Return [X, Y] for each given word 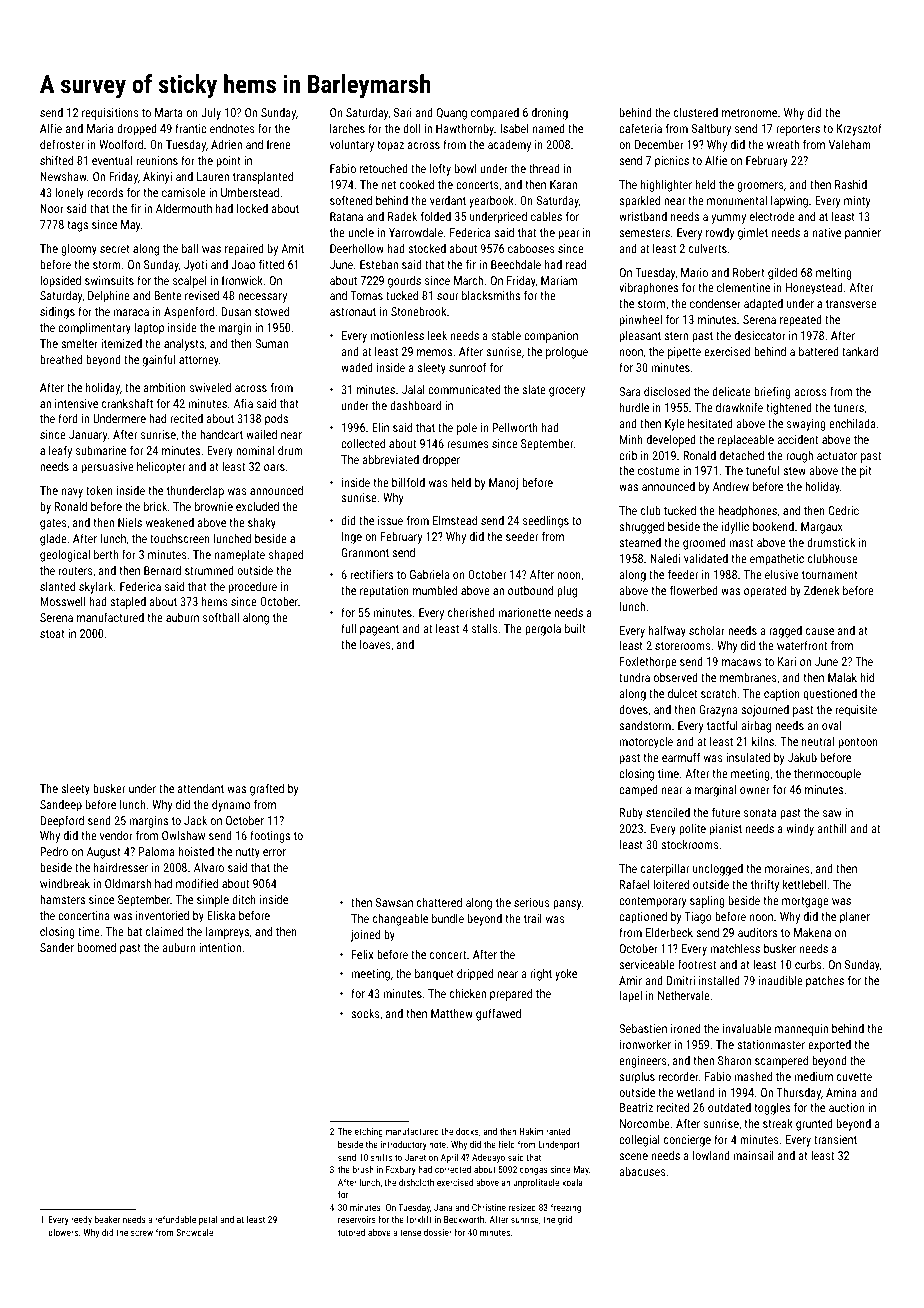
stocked [427, 248]
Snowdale [194, 1232]
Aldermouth [184, 208]
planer [855, 918]
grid [565, 1220]
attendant [201, 788]
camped [638, 791]
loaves [375, 644]
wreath [783, 144]
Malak [842, 677]
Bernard [162, 570]
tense [410, 1232]
